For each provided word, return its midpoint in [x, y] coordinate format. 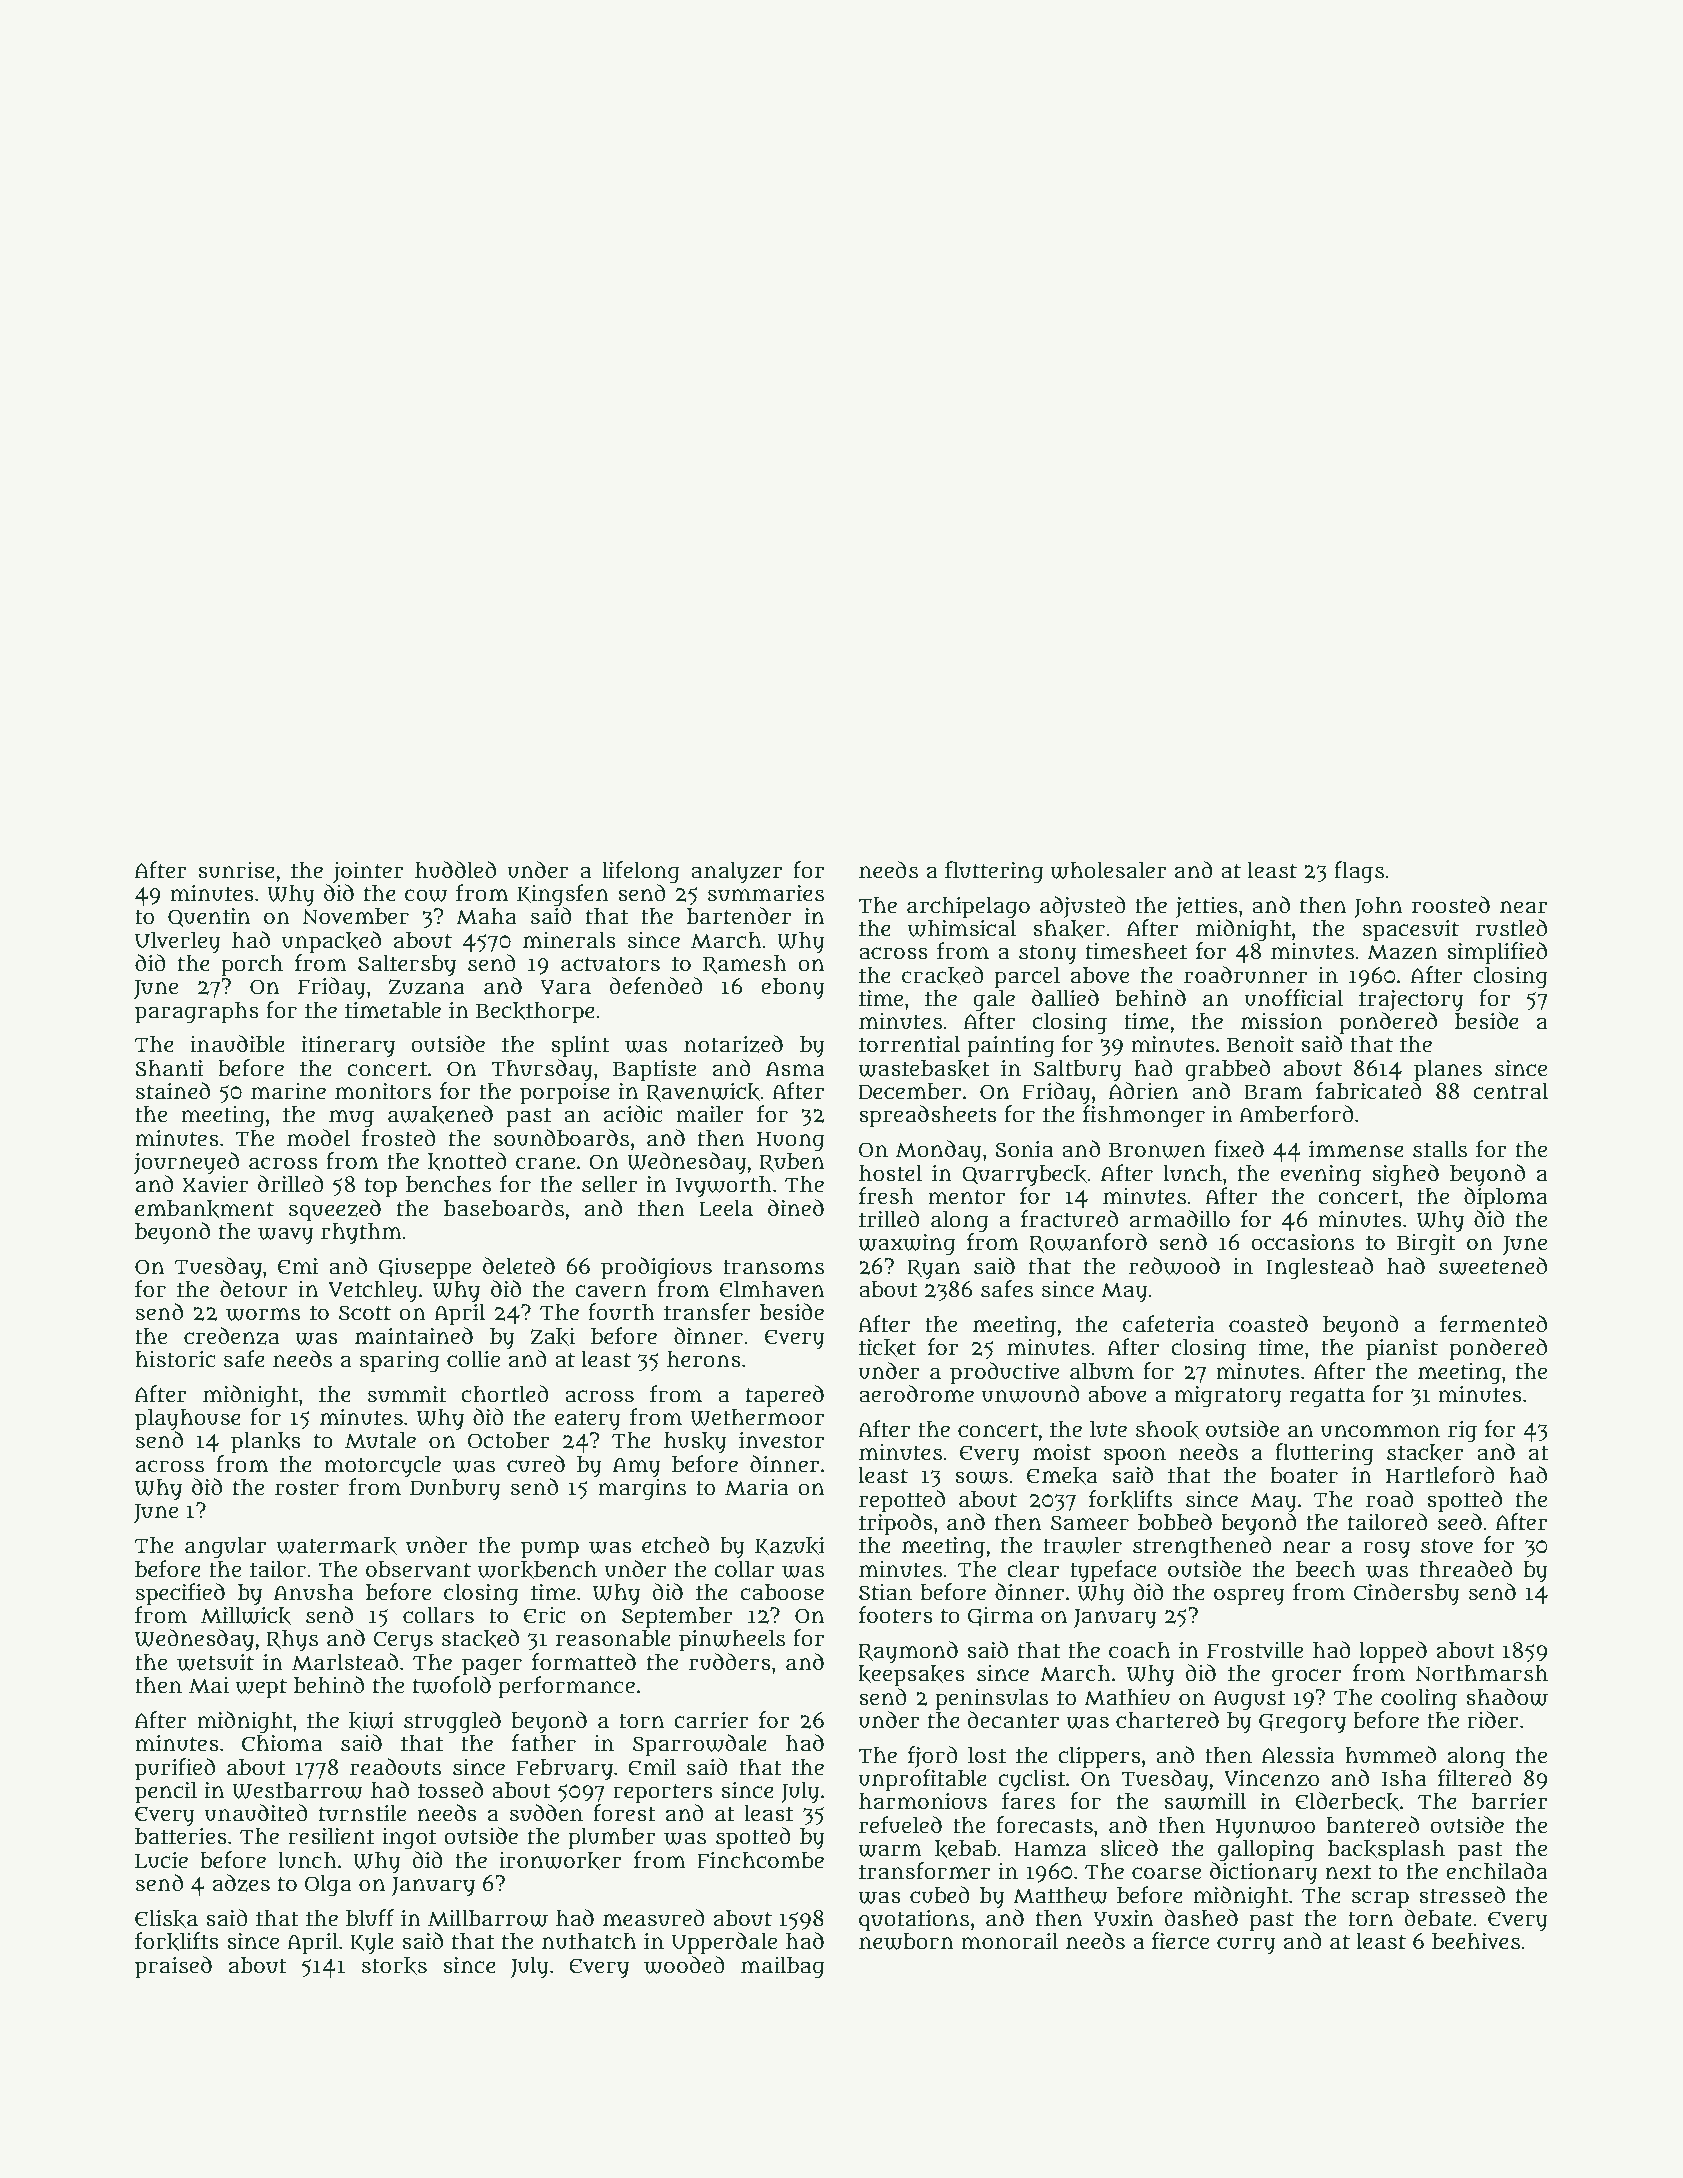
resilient [331, 1836]
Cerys [403, 1641]
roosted [1451, 905]
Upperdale [724, 1943]
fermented [1493, 1324]
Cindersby [1406, 1594]
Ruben [792, 1162]
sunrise [236, 870]
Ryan [933, 1269]
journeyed [186, 1163]
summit [407, 1394]
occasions [1302, 1242]
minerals [569, 940]
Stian [885, 1592]
